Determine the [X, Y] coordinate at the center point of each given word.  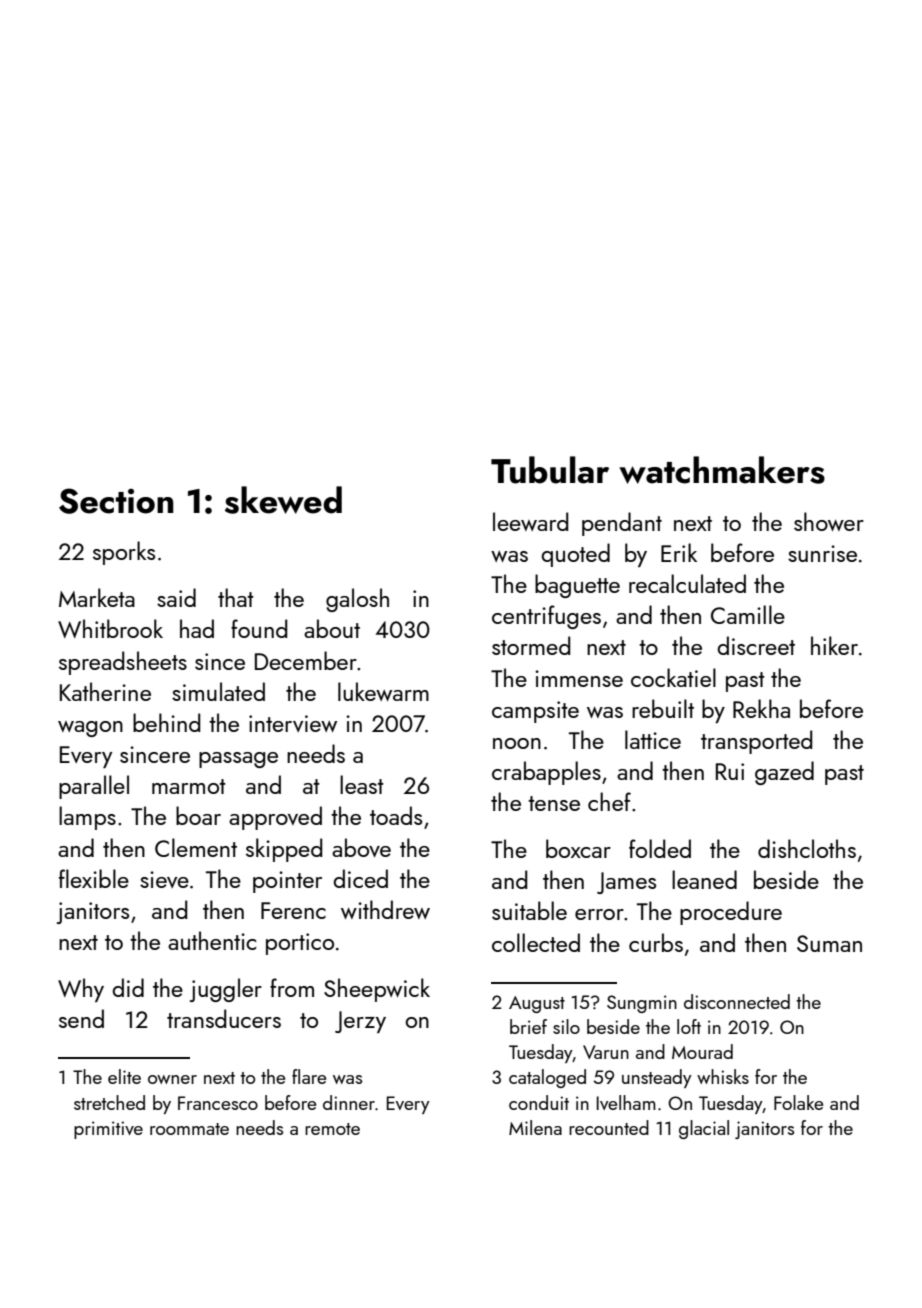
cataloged [547, 1078]
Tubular [550, 470]
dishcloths [807, 848]
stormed [531, 645]
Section [116, 501]
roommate [189, 1129]
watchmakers [722, 470]
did [128, 987]
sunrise [822, 553]
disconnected [737, 1001]
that [236, 597]
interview [293, 723]
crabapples [546, 773]
